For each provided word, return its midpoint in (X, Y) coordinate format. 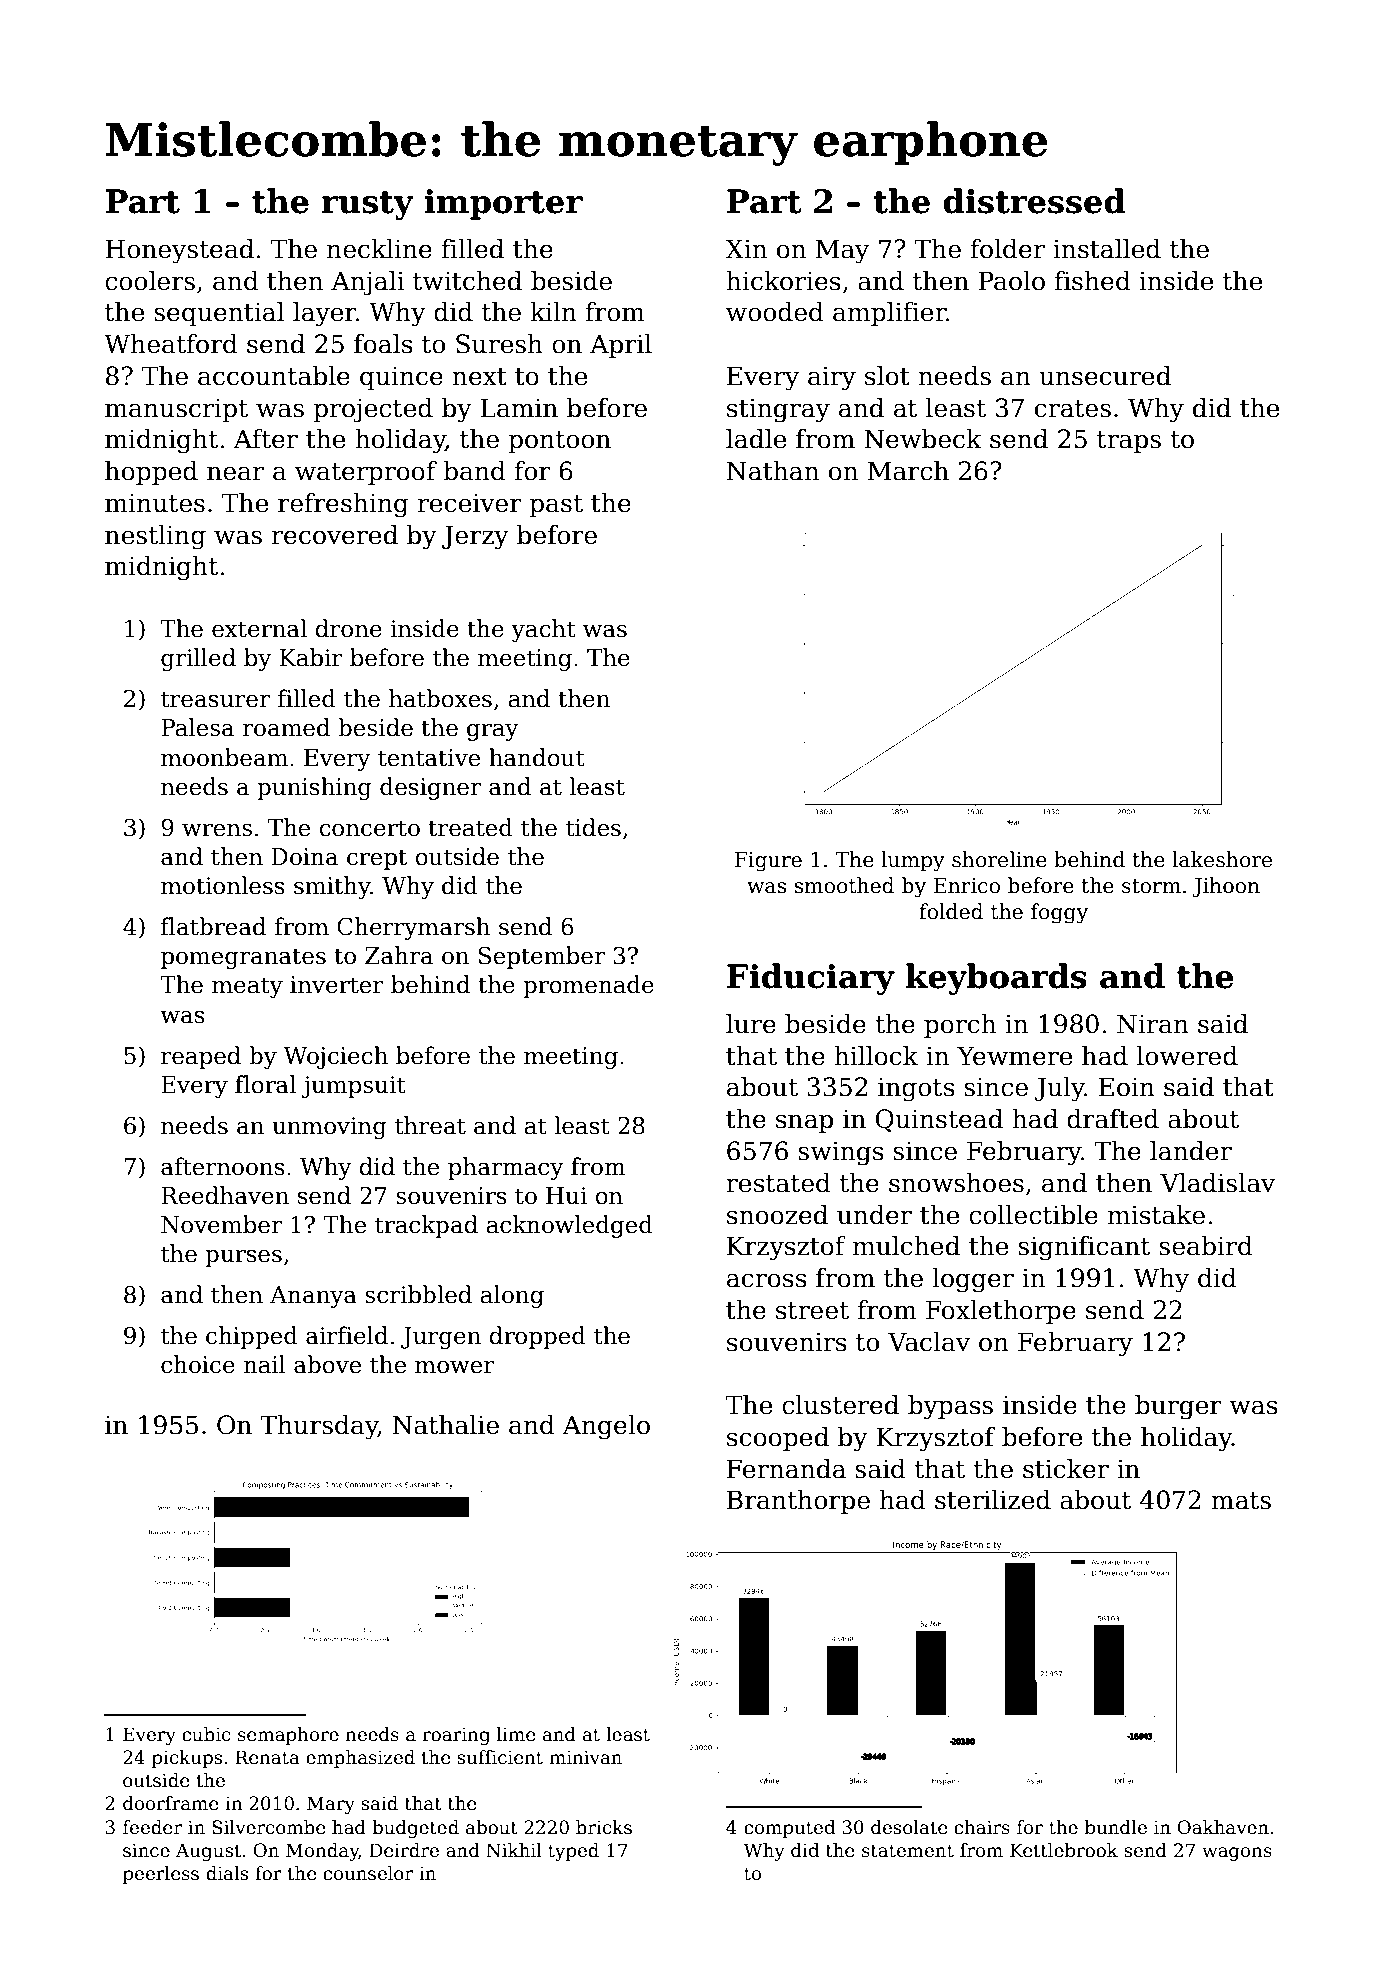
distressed (1034, 201)
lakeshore (1222, 859)
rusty (368, 205)
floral (265, 1084)
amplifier (890, 314)
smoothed (844, 885)
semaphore (288, 1736)
